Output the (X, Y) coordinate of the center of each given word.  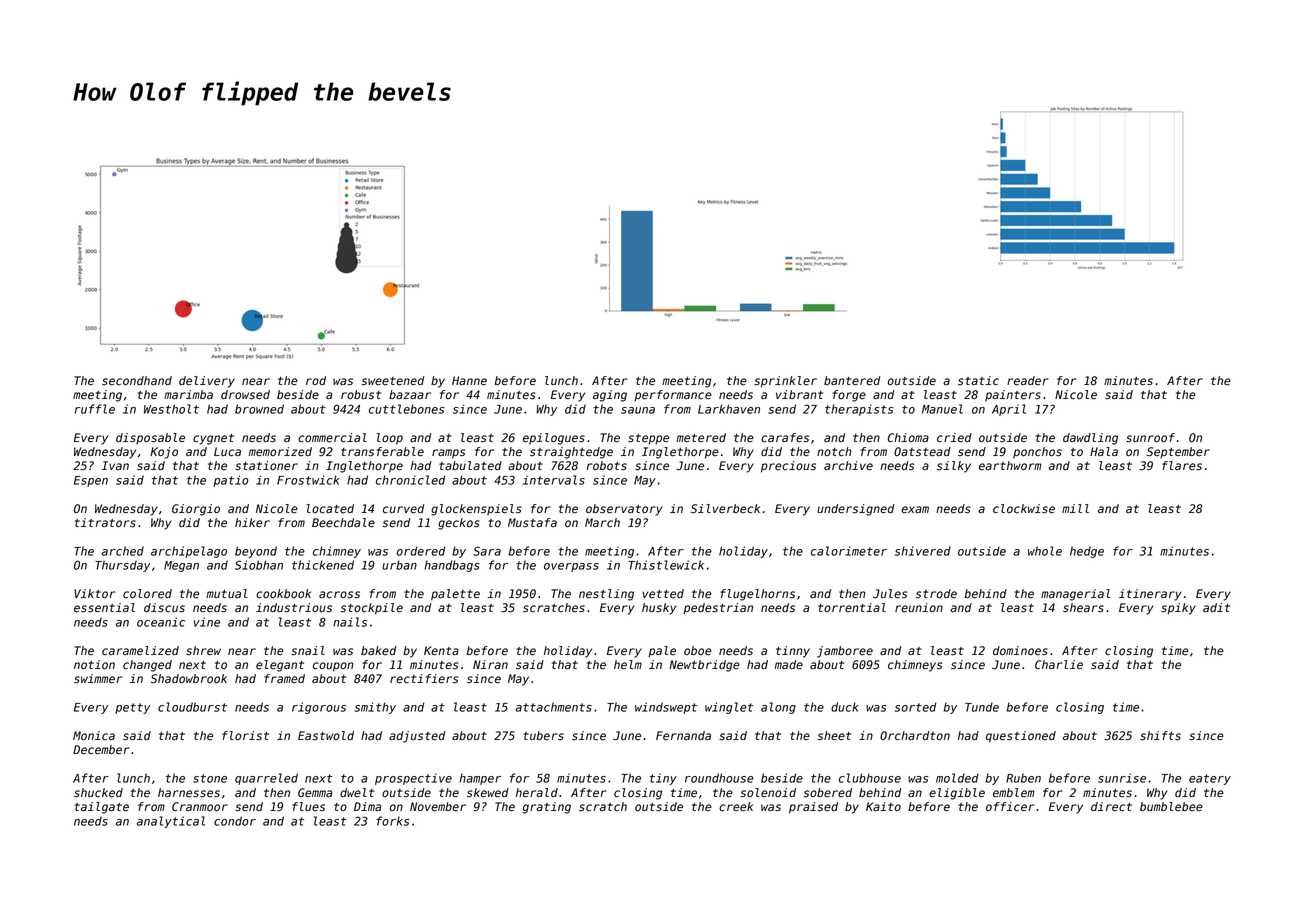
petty (132, 708)
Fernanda (683, 735)
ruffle (95, 409)
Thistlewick (666, 565)
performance (673, 396)
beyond (256, 552)
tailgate (102, 808)
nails (350, 622)
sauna (638, 410)
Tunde (982, 707)
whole (1045, 551)
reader (1028, 381)
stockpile (371, 609)
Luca (227, 452)
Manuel (942, 409)
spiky (1178, 609)
